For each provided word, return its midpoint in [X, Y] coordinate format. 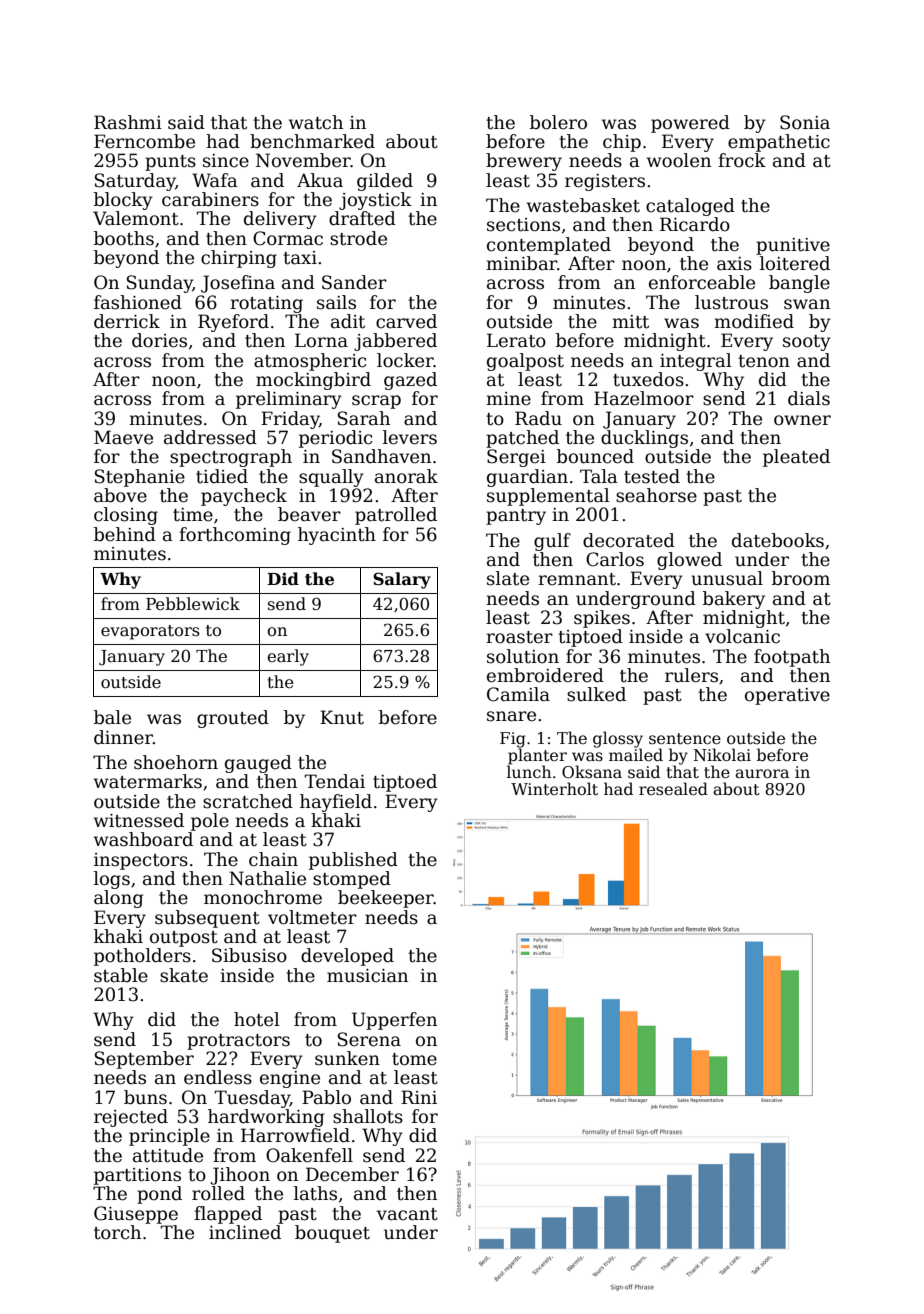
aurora [762, 774]
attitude [168, 1155]
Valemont [136, 218]
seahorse [656, 495]
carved [406, 321]
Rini [419, 1097]
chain [273, 859]
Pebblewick [193, 604]
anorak [406, 476]
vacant [407, 1214]
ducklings [644, 439]
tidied [222, 476]
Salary [402, 580]
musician [367, 976]
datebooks [778, 540]
